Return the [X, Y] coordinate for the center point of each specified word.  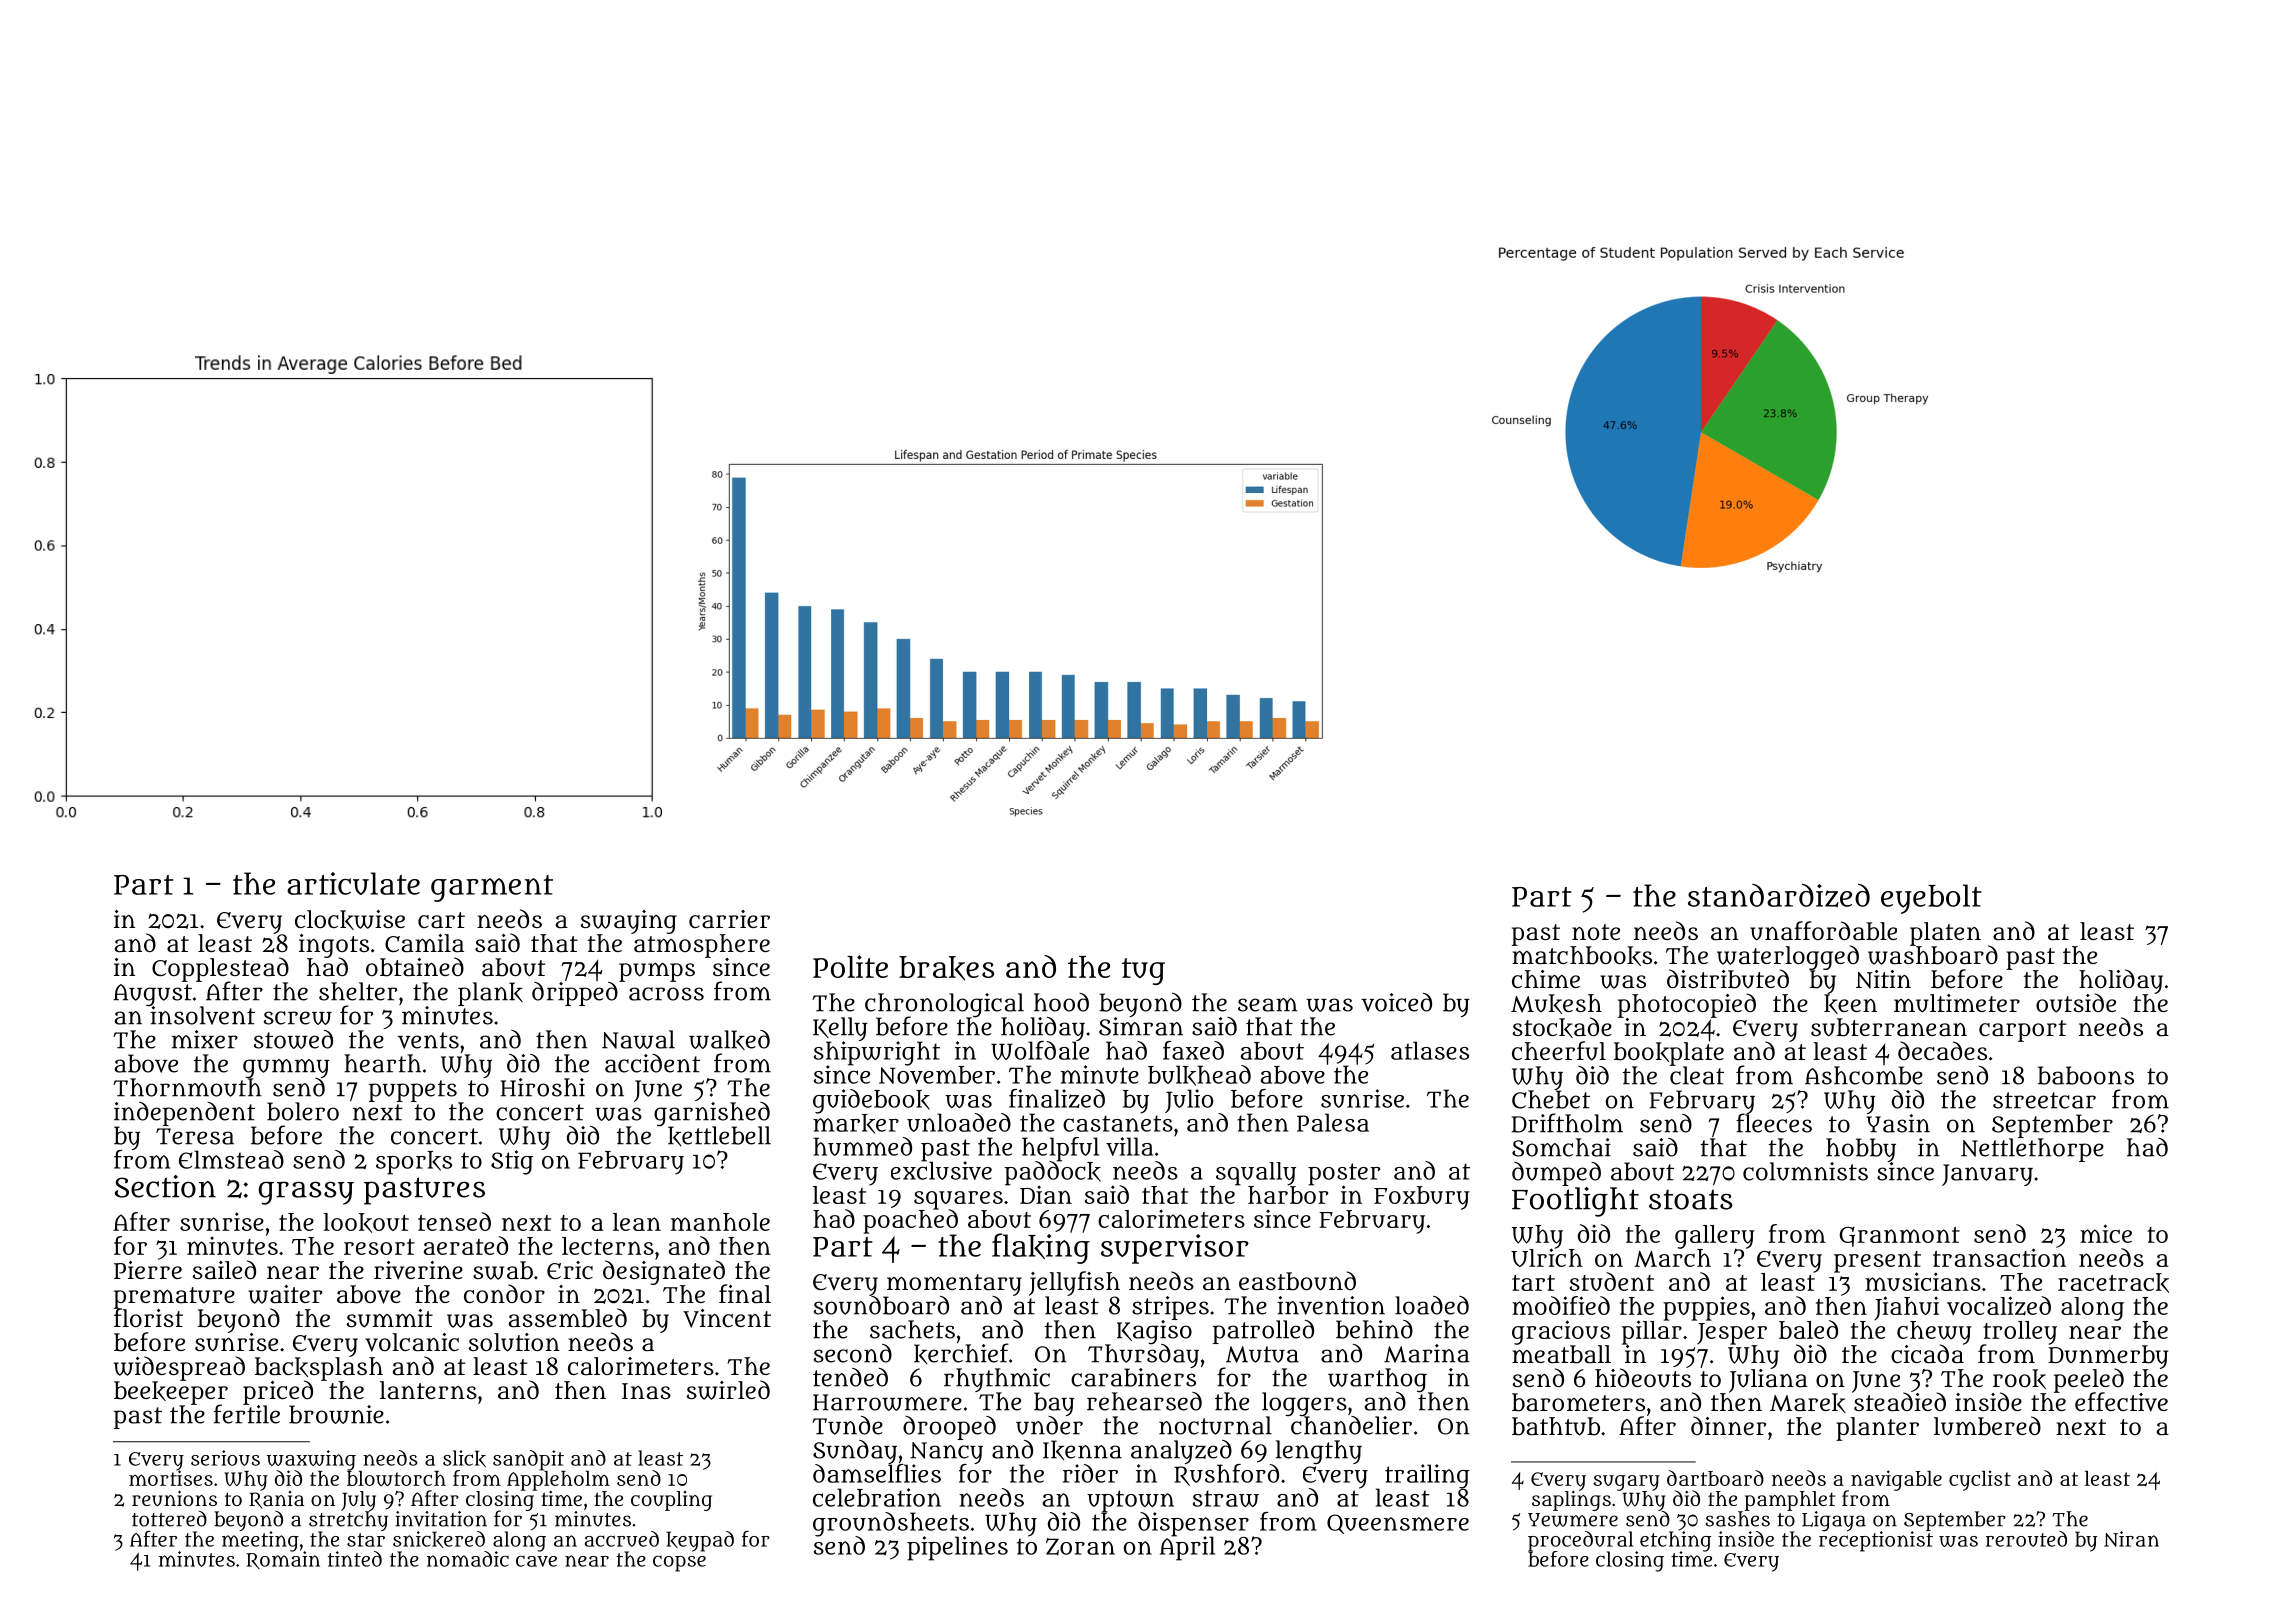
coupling [671, 1501]
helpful [1060, 1149]
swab [503, 1270]
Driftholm [1567, 1123]
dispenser [1193, 1524]
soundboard [881, 1305]
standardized [1779, 895]
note [1596, 932]
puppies [1706, 1308]
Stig [512, 1162]
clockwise [350, 920]
